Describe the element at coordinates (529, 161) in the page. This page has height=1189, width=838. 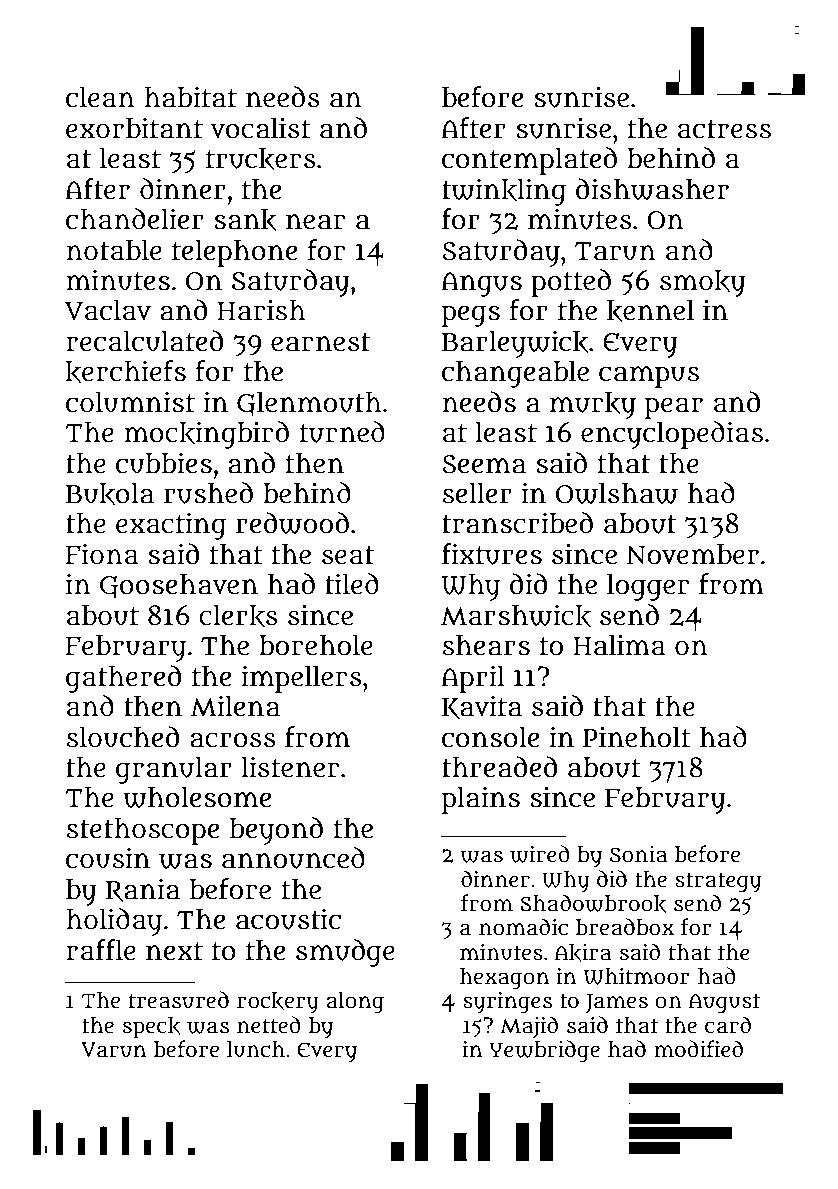
I see `contemplated` at that location.
